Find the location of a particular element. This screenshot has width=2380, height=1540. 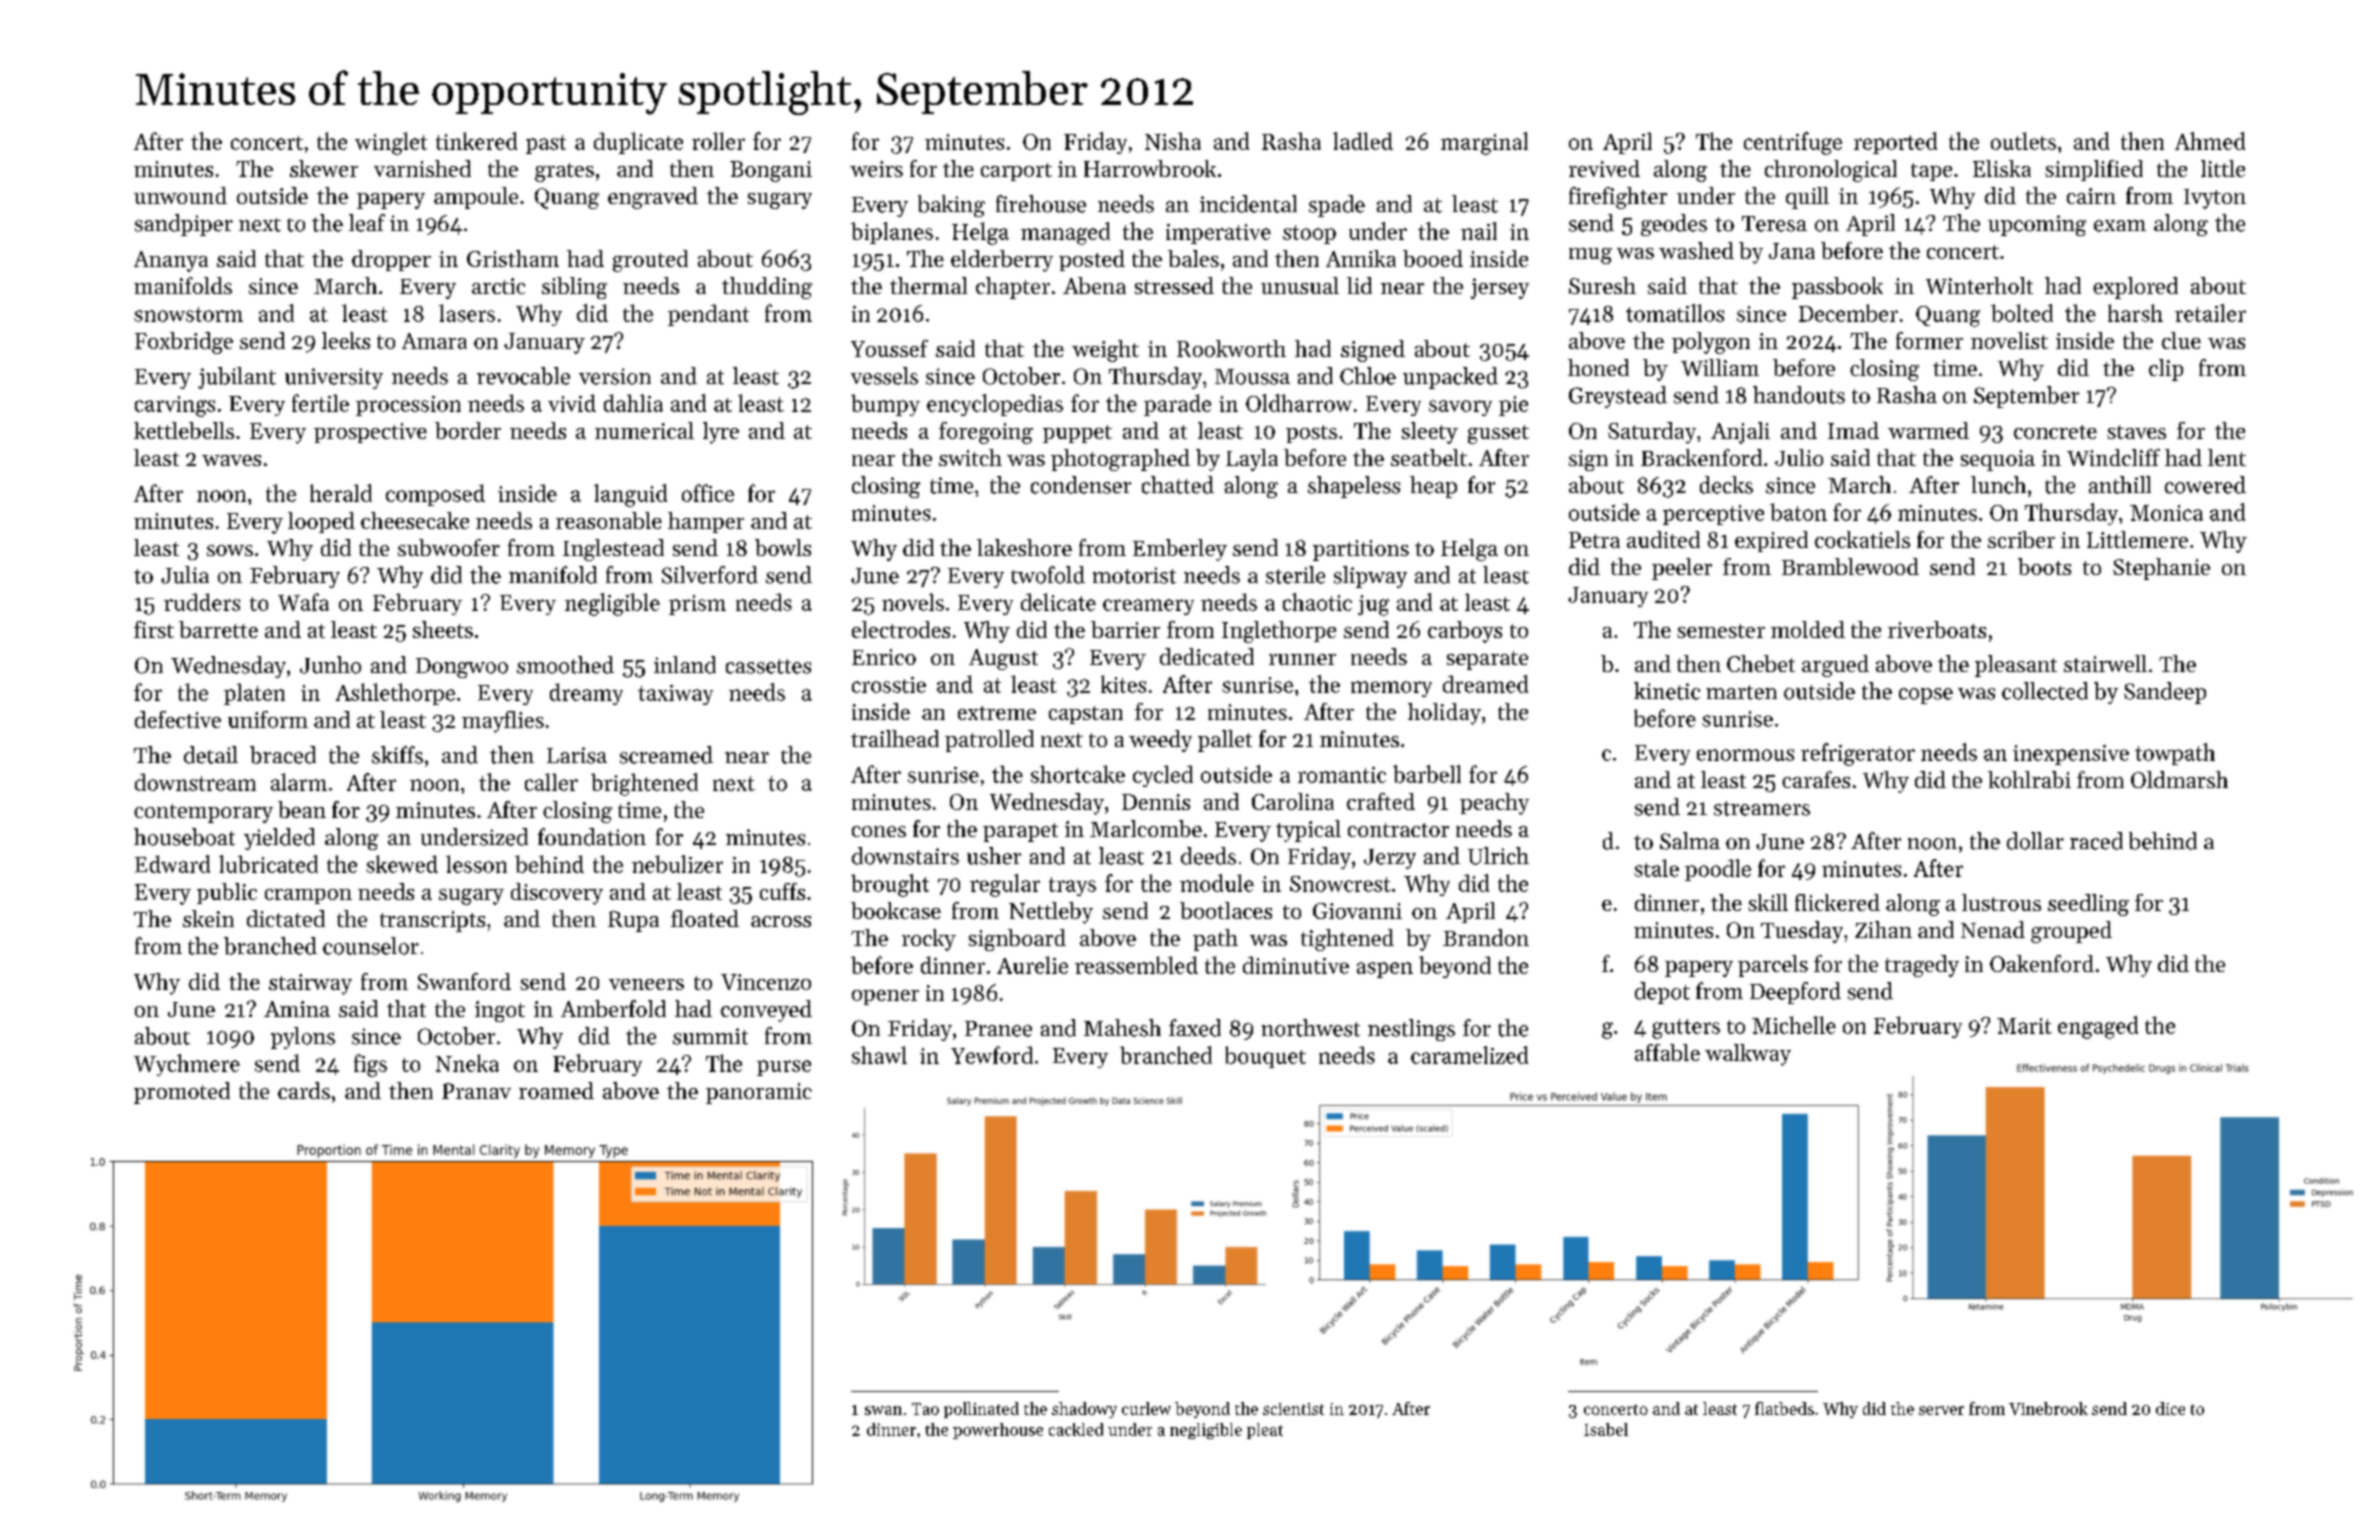

transcripts is located at coordinates (432, 921).
